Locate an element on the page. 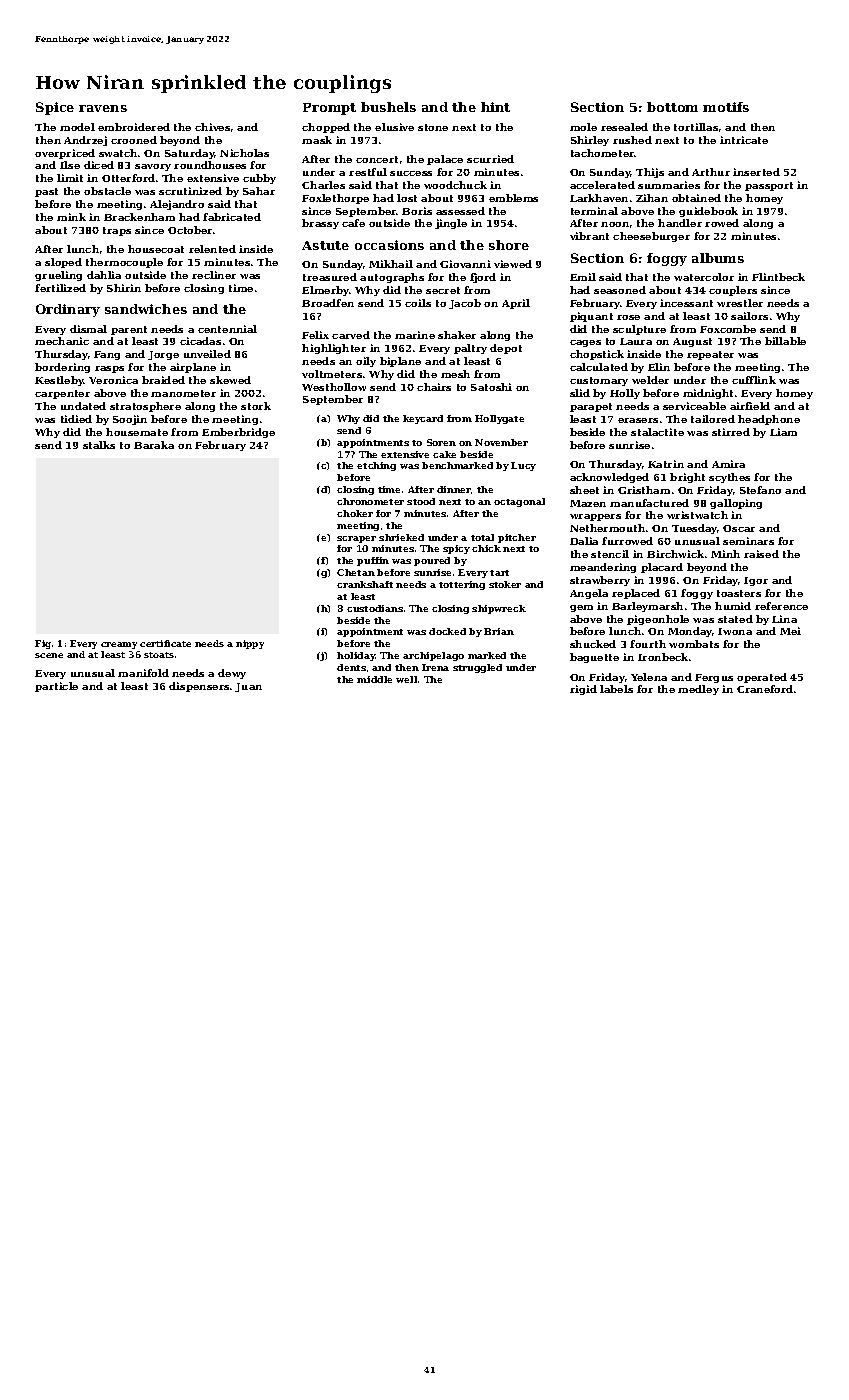  watercolor is located at coordinates (704, 277).
